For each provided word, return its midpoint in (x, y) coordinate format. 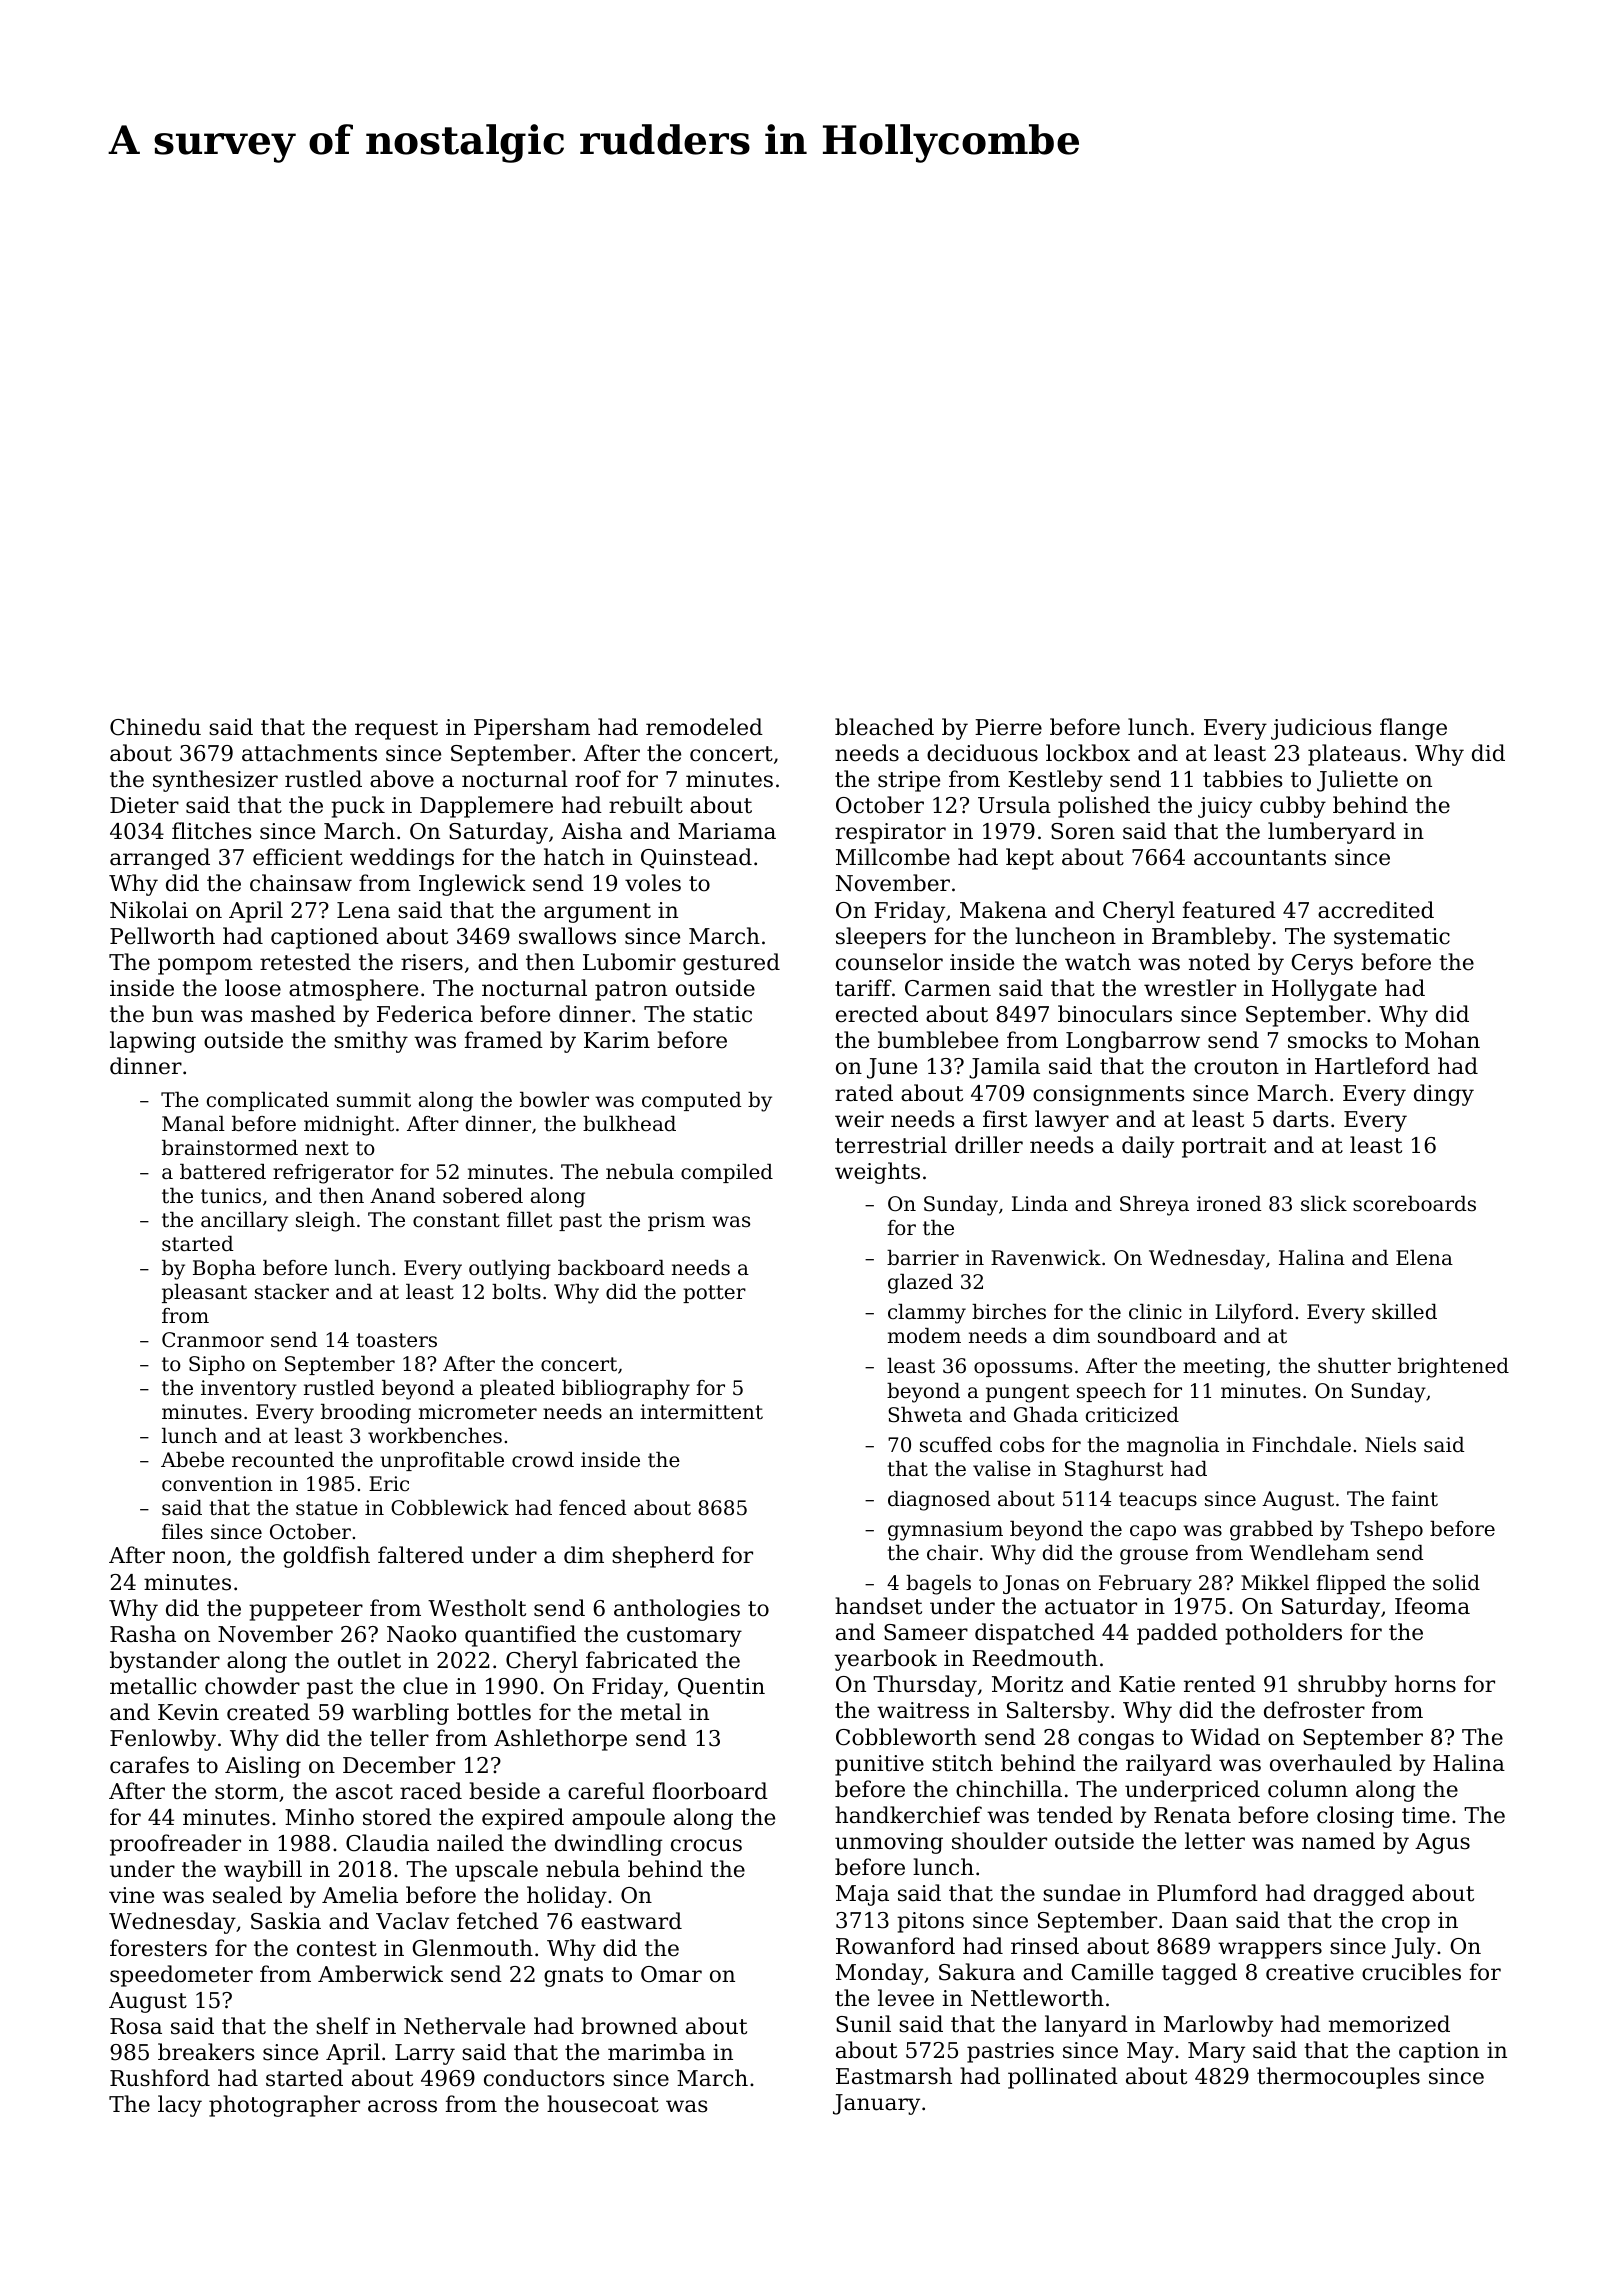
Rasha (143, 1634)
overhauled (1331, 1763)
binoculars (1115, 1014)
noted (1219, 962)
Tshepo (1386, 1530)
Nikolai (149, 910)
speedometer (181, 1976)
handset (878, 1606)
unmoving (889, 1843)
